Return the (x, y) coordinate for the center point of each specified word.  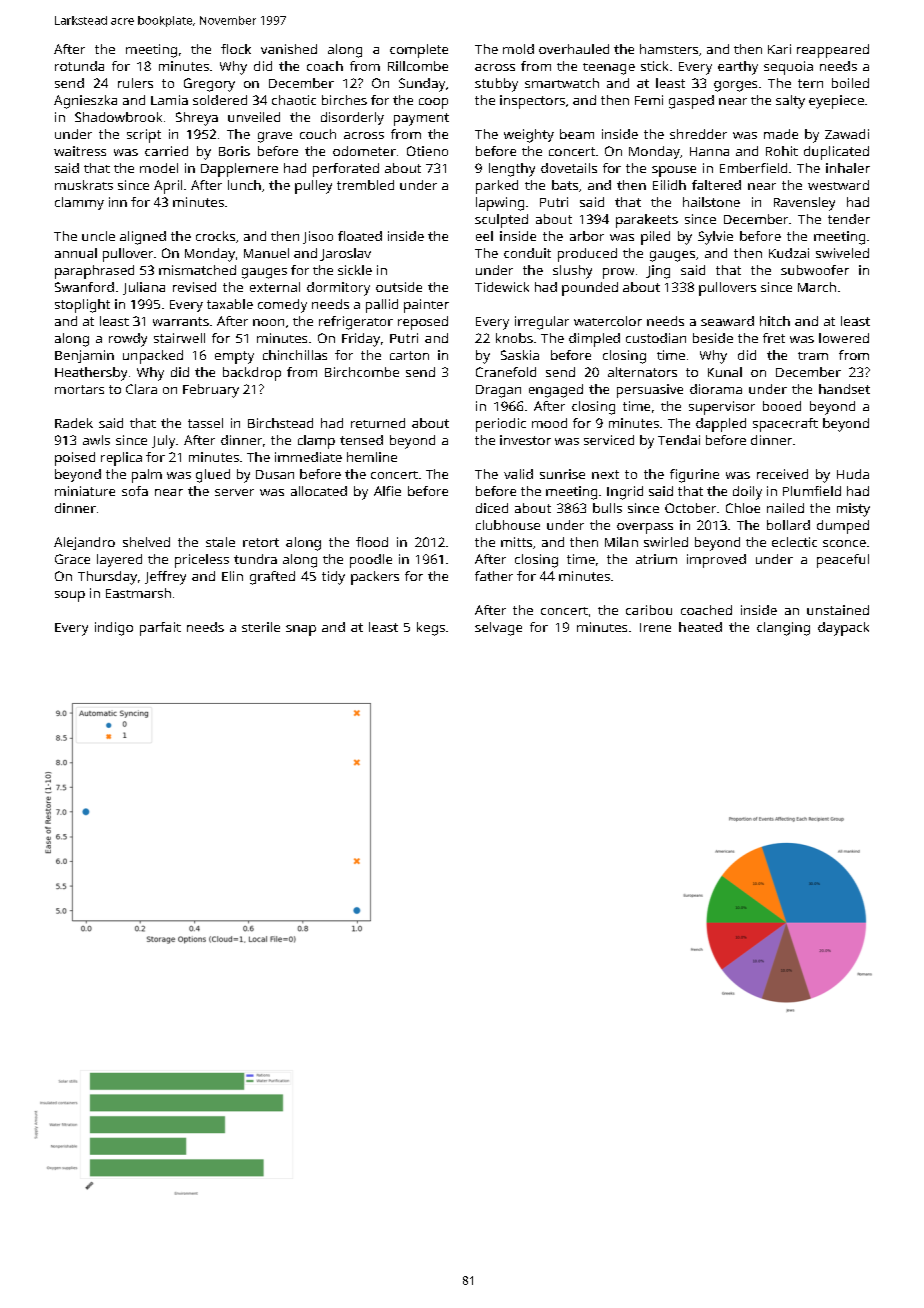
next (605, 474)
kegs (431, 629)
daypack (843, 629)
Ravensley (804, 204)
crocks (215, 236)
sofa (135, 491)
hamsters (669, 49)
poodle (371, 561)
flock (236, 49)
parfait (160, 629)
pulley (313, 187)
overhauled (574, 49)
